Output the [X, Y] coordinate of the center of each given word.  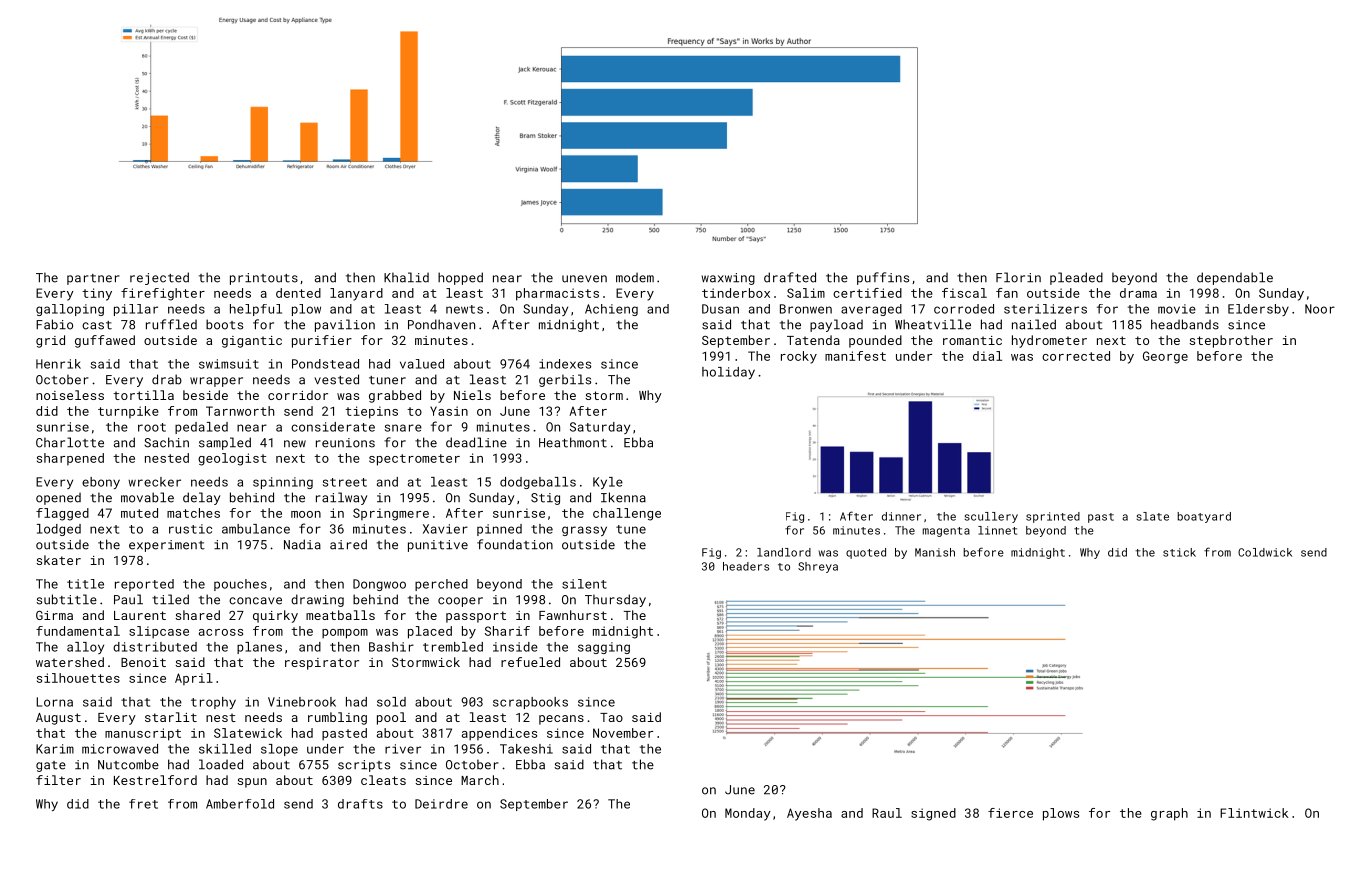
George [1165, 357]
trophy [213, 703]
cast [97, 325]
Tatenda [813, 340]
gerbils [565, 380]
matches [193, 513]
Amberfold [240, 804]
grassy [584, 531]
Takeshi [526, 749]
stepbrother [1231, 341]
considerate [333, 427]
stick [1179, 552]
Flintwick [1254, 813]
